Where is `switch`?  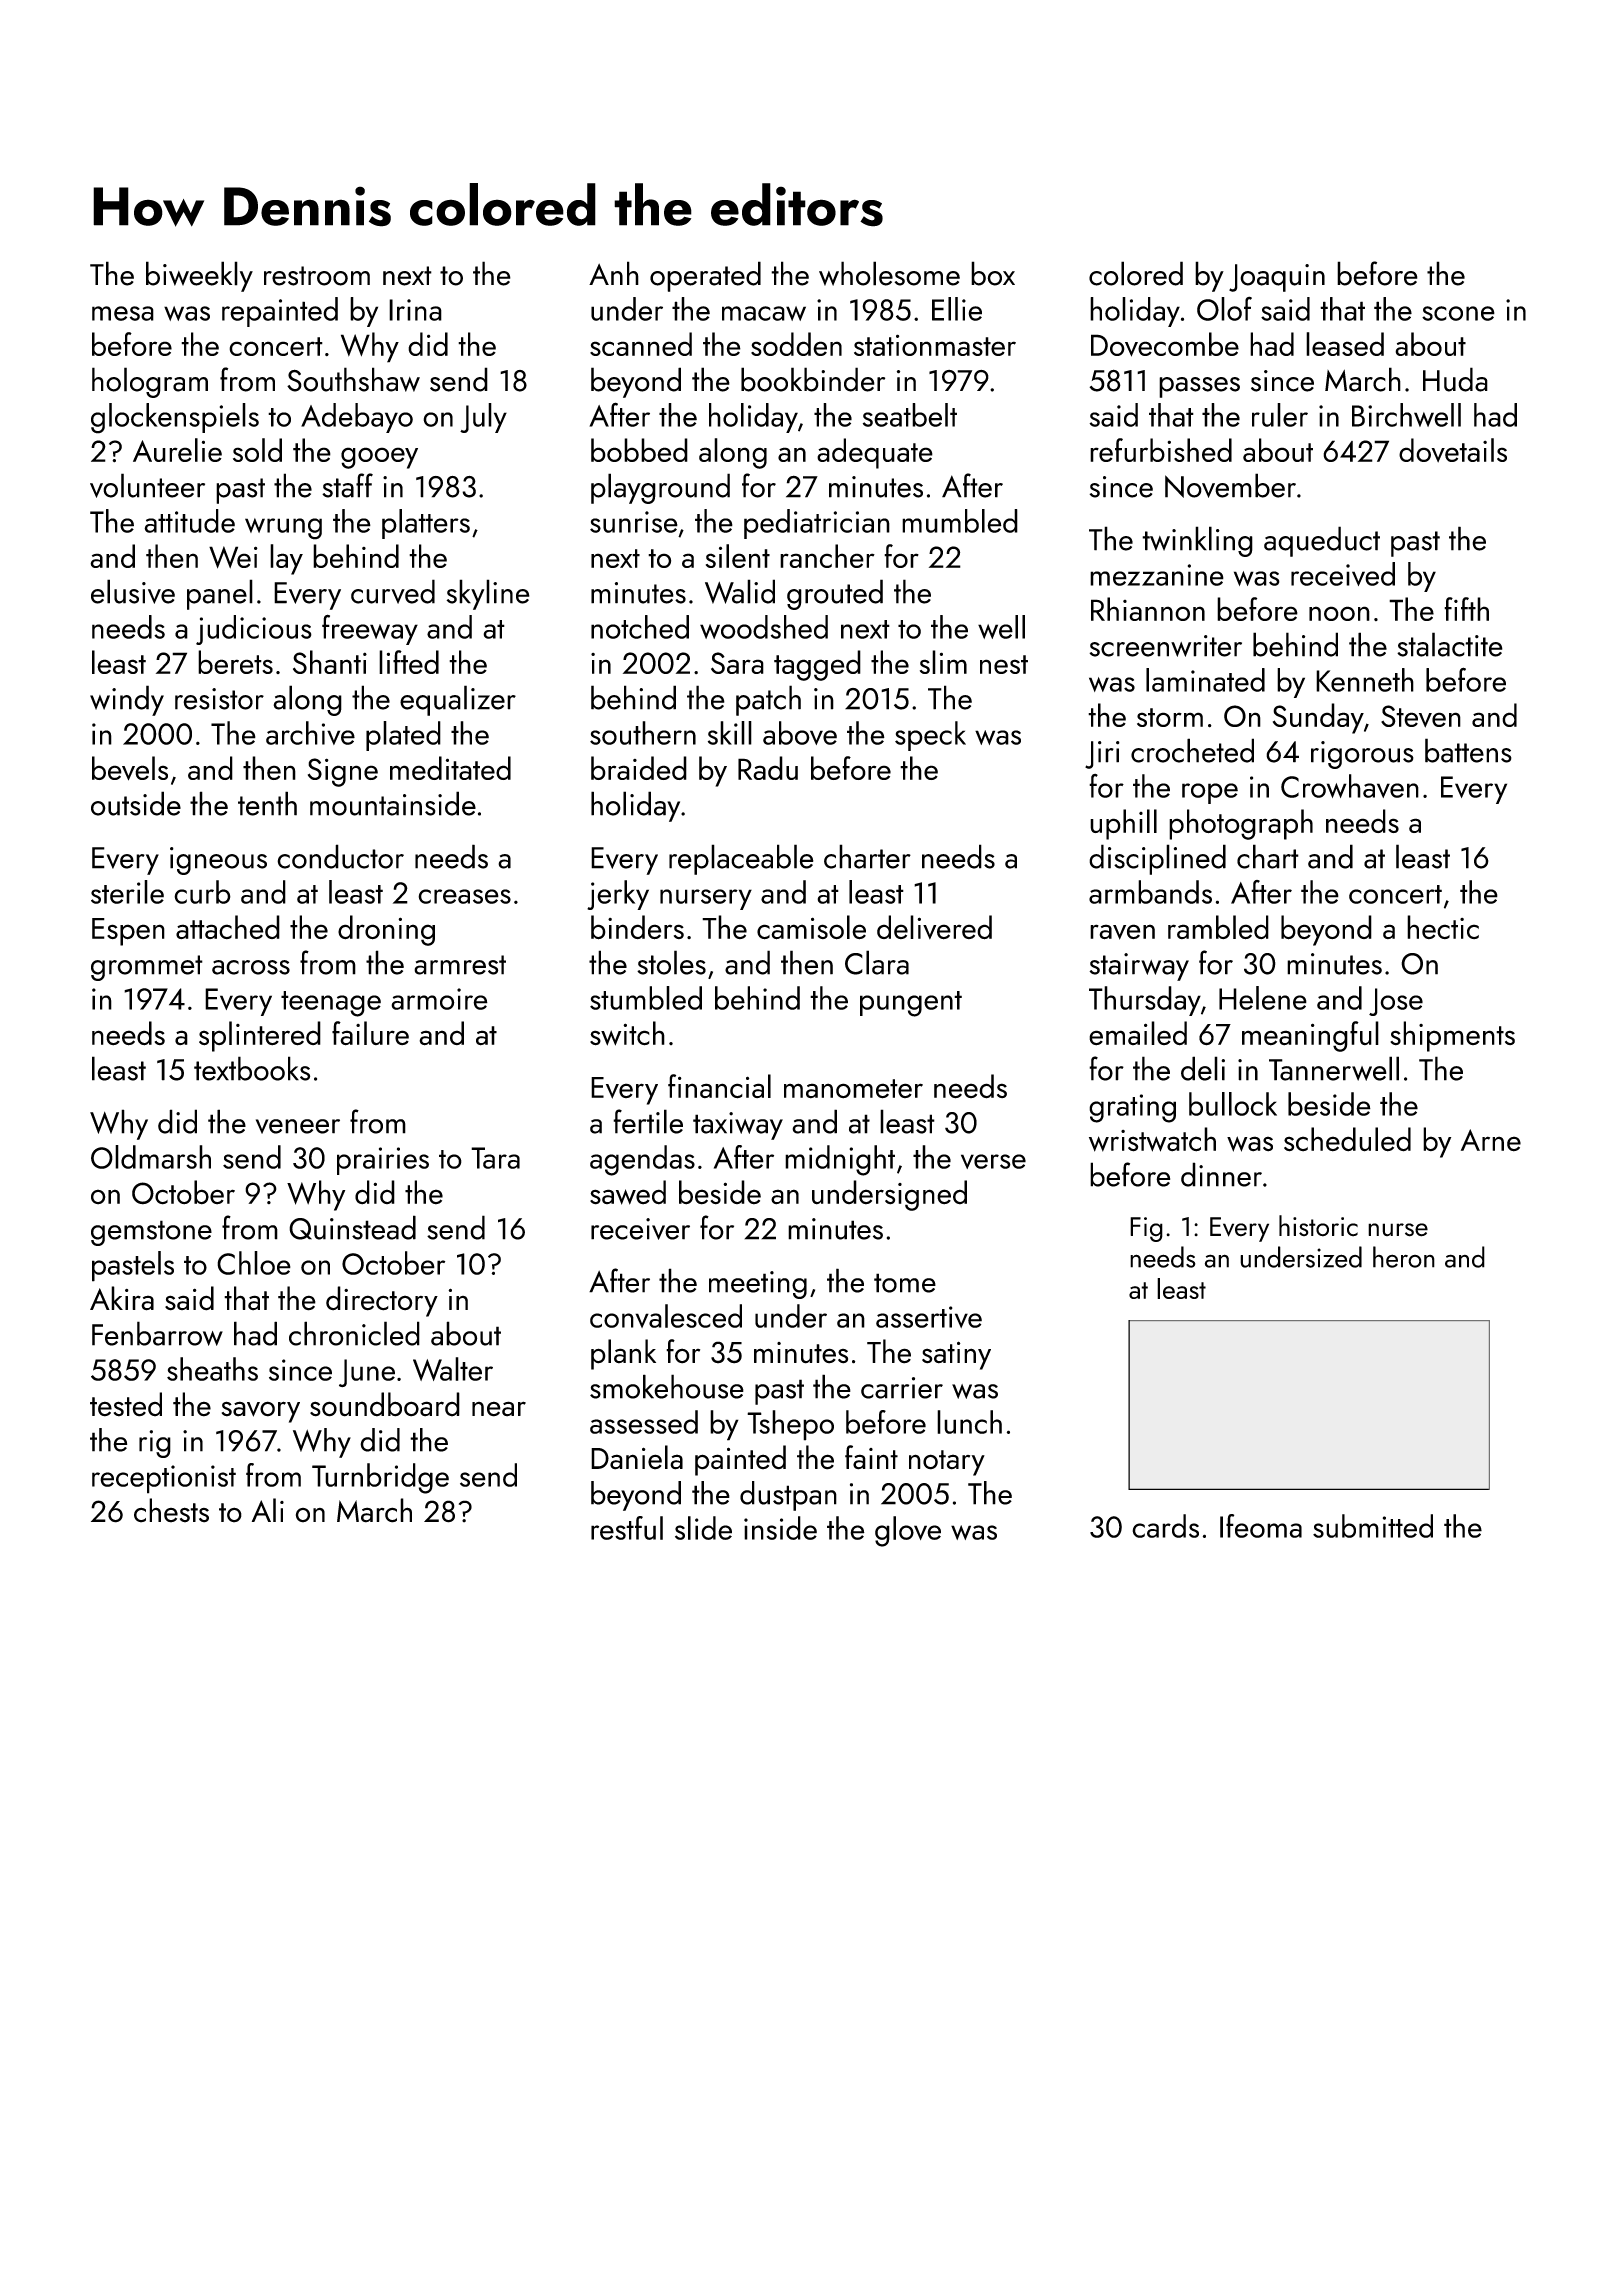
switch is located at coordinates (627, 1033).
